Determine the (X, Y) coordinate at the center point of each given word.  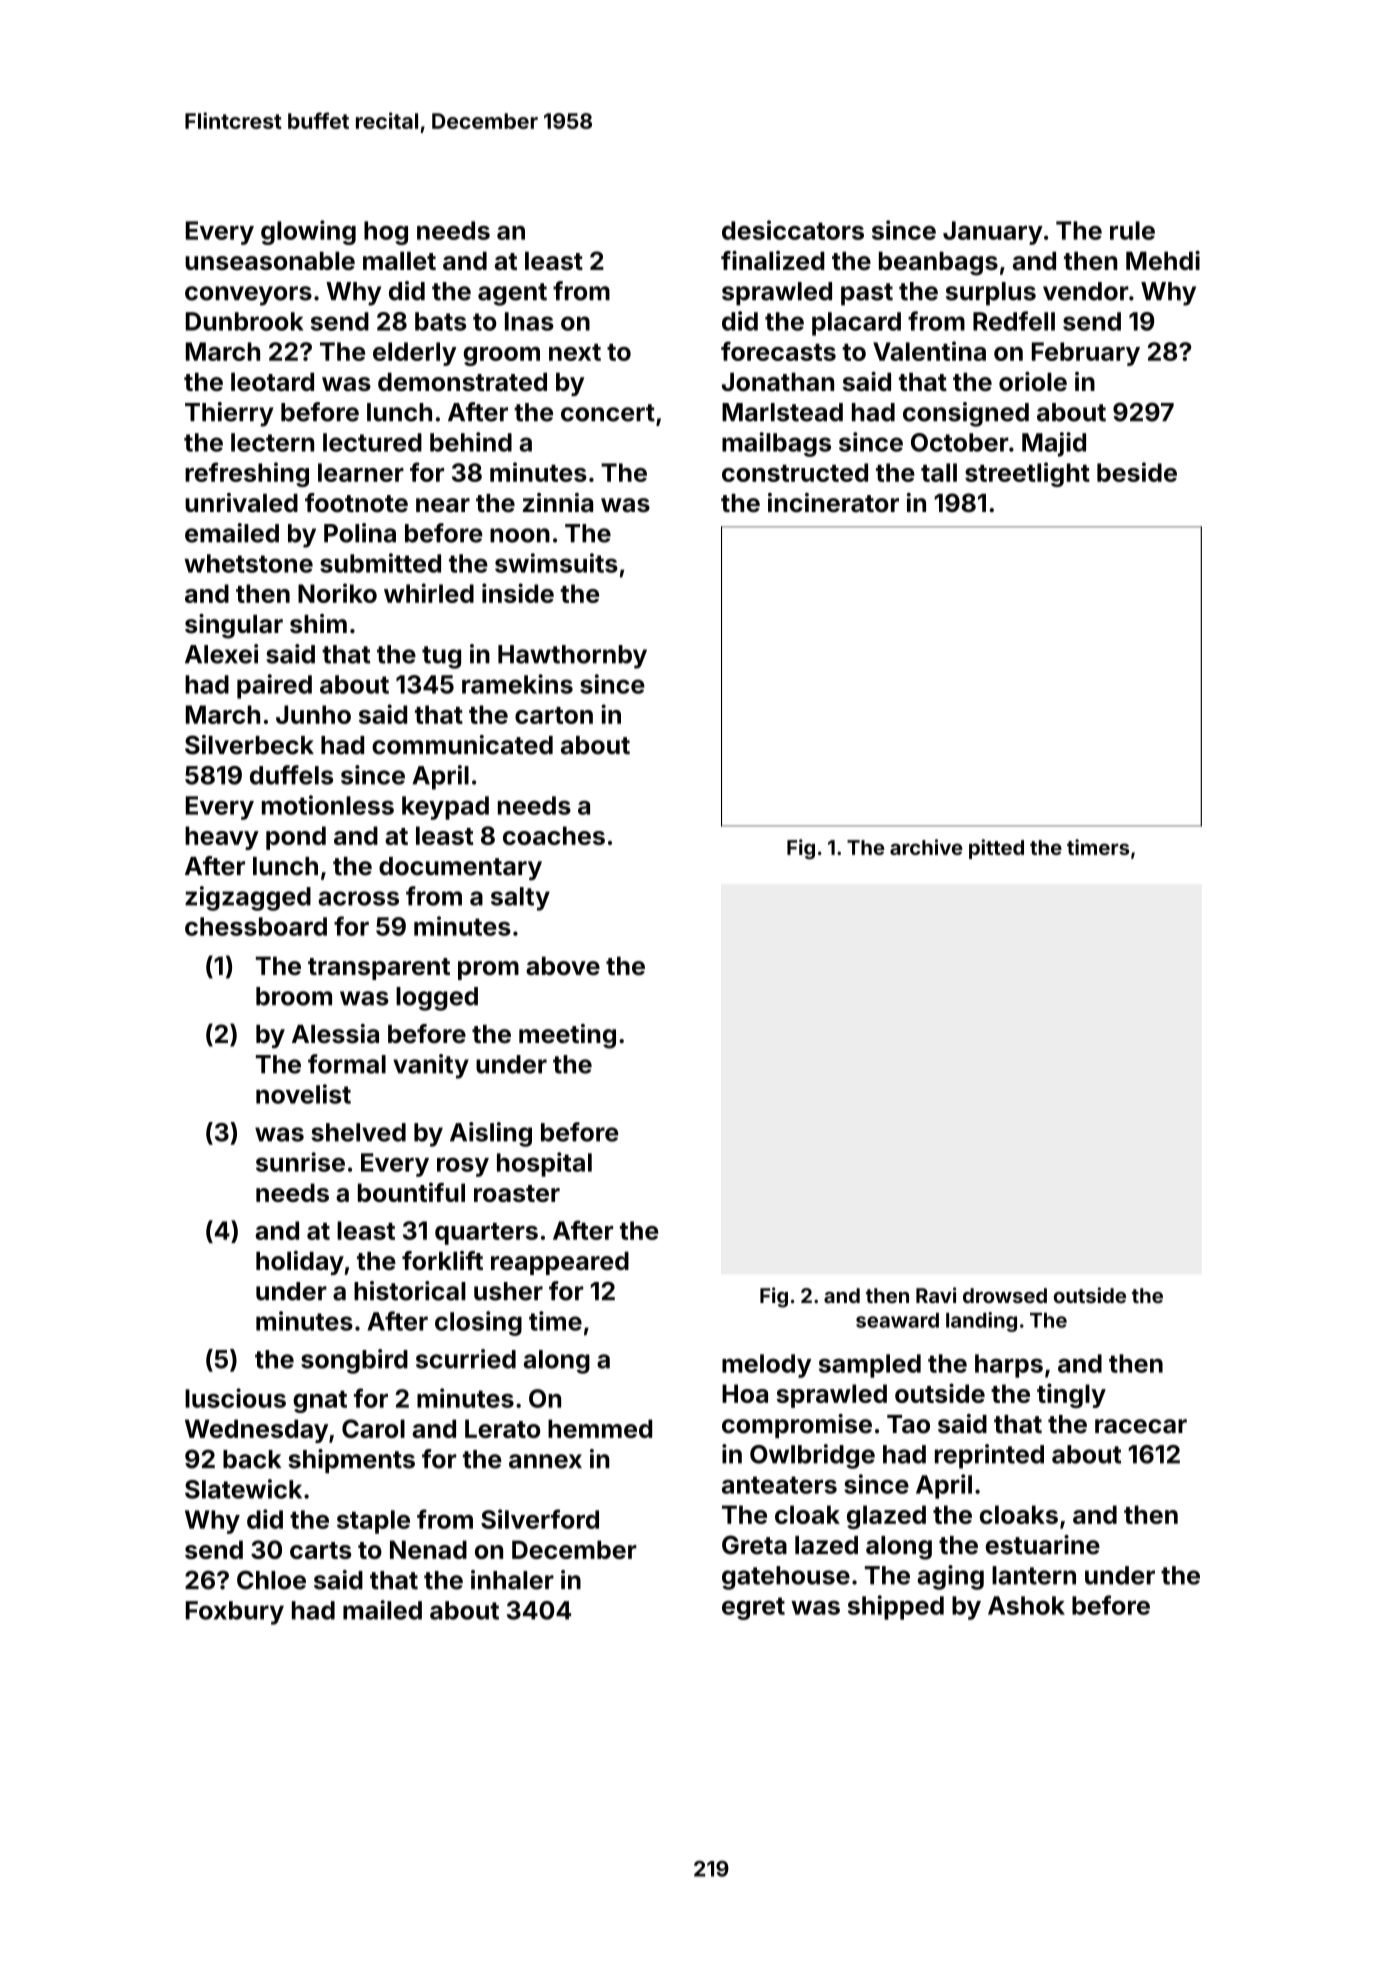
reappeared (560, 1263)
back (252, 1459)
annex (545, 1461)
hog (386, 233)
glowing (308, 232)
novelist (303, 1094)
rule (1132, 230)
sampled (870, 1366)
